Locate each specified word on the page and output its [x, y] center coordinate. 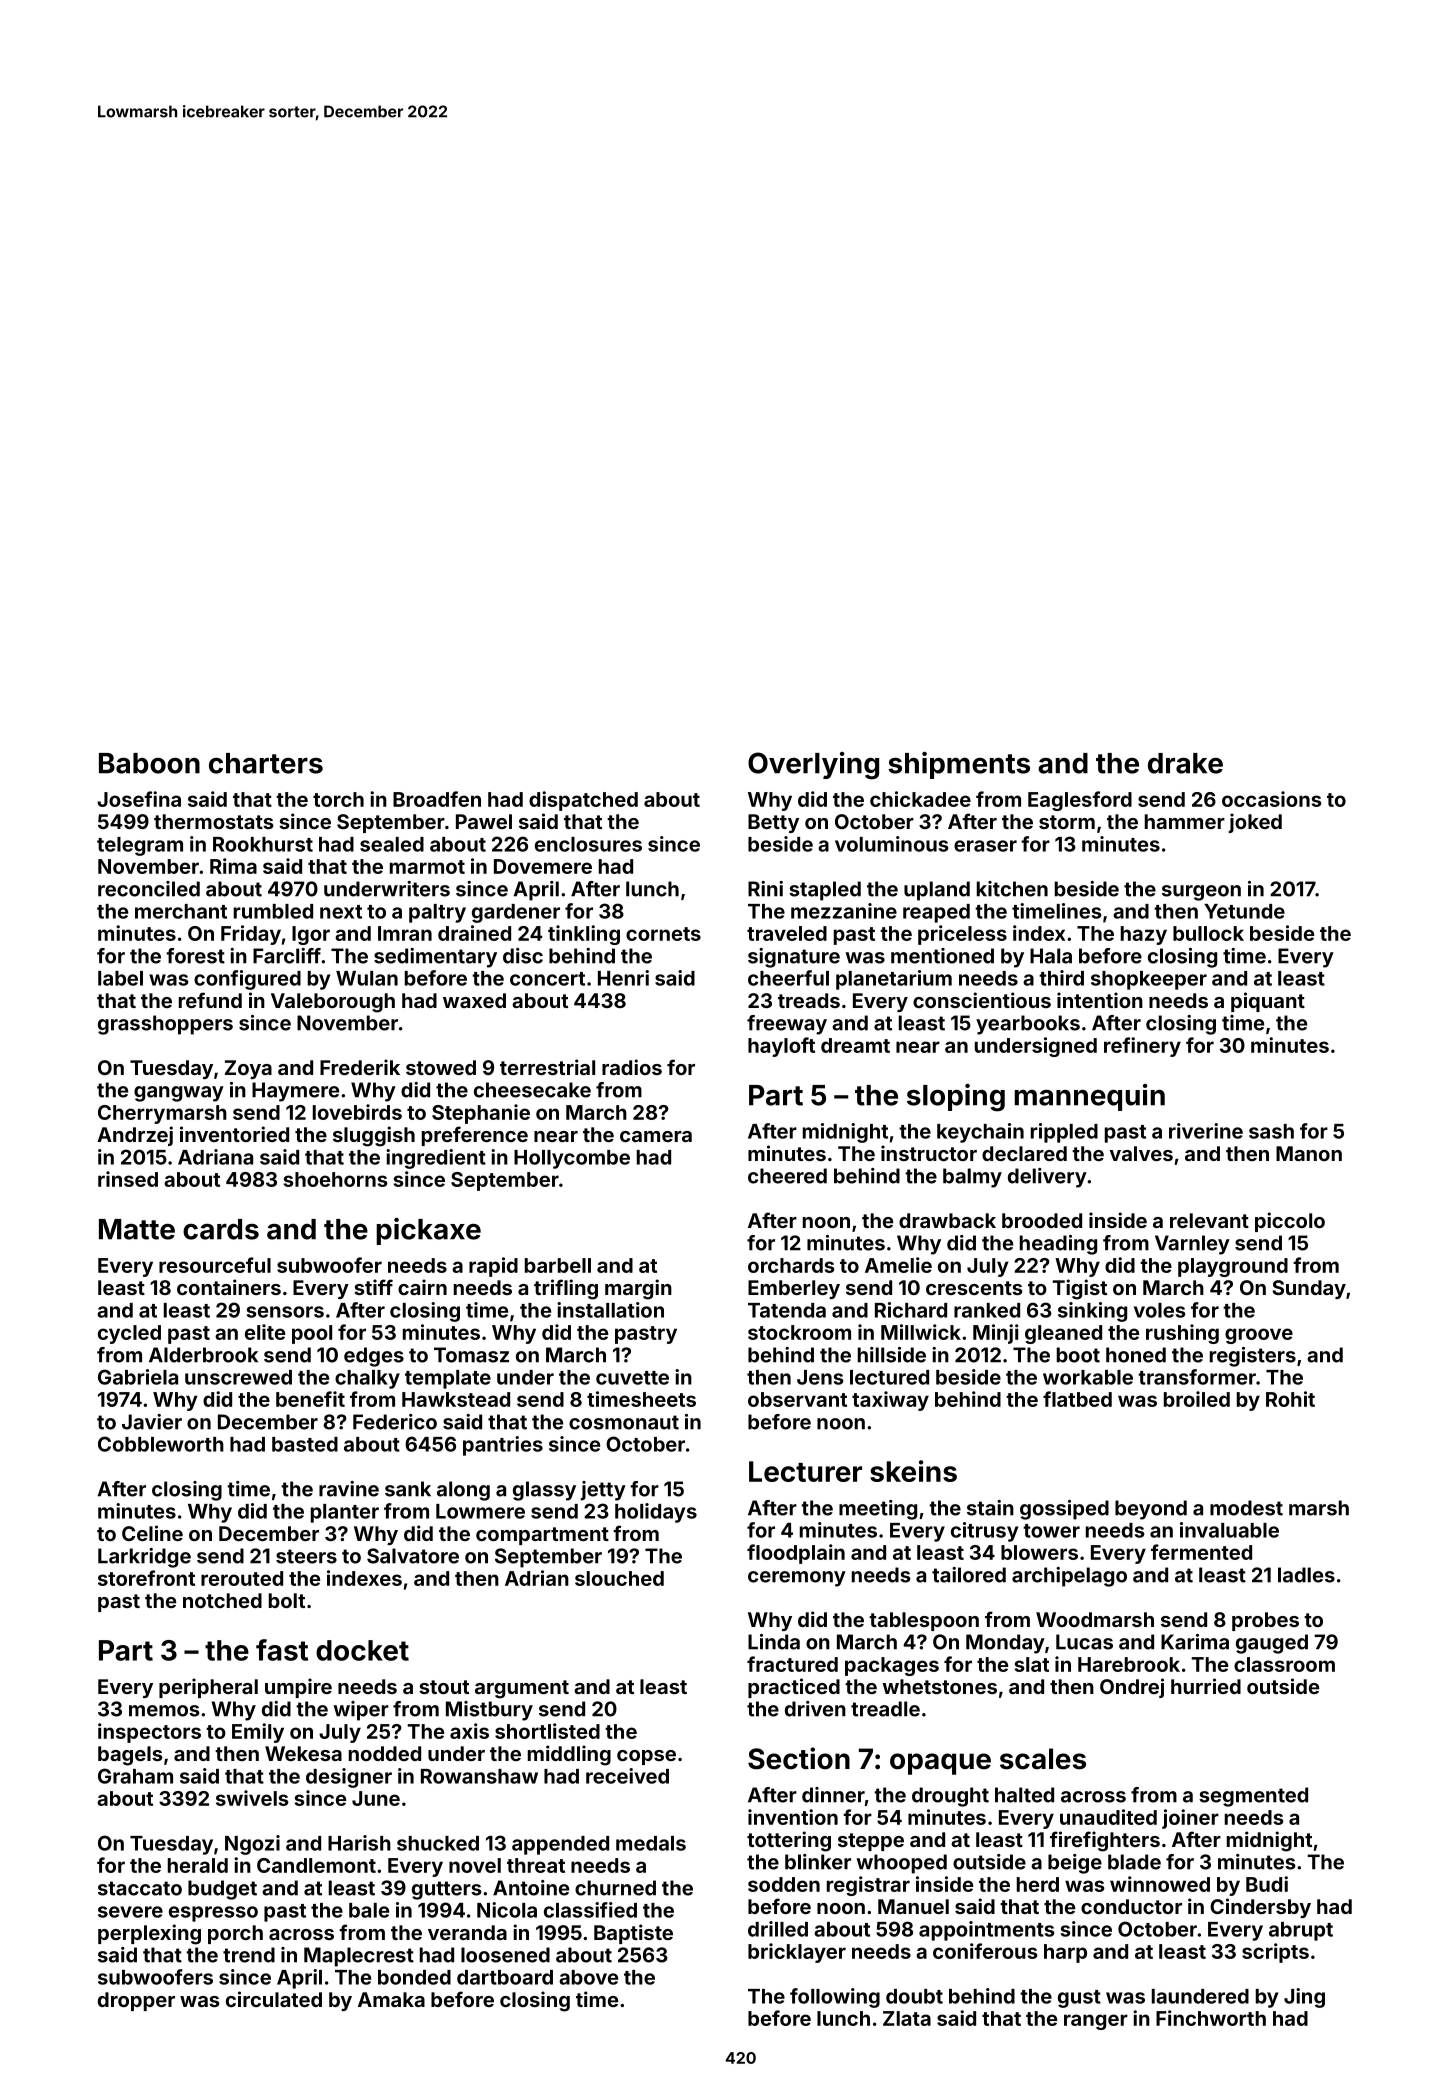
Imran [405, 933]
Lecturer [805, 1471]
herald [198, 1865]
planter [345, 1513]
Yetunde [1244, 911]
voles [1160, 1310]
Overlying [813, 766]
